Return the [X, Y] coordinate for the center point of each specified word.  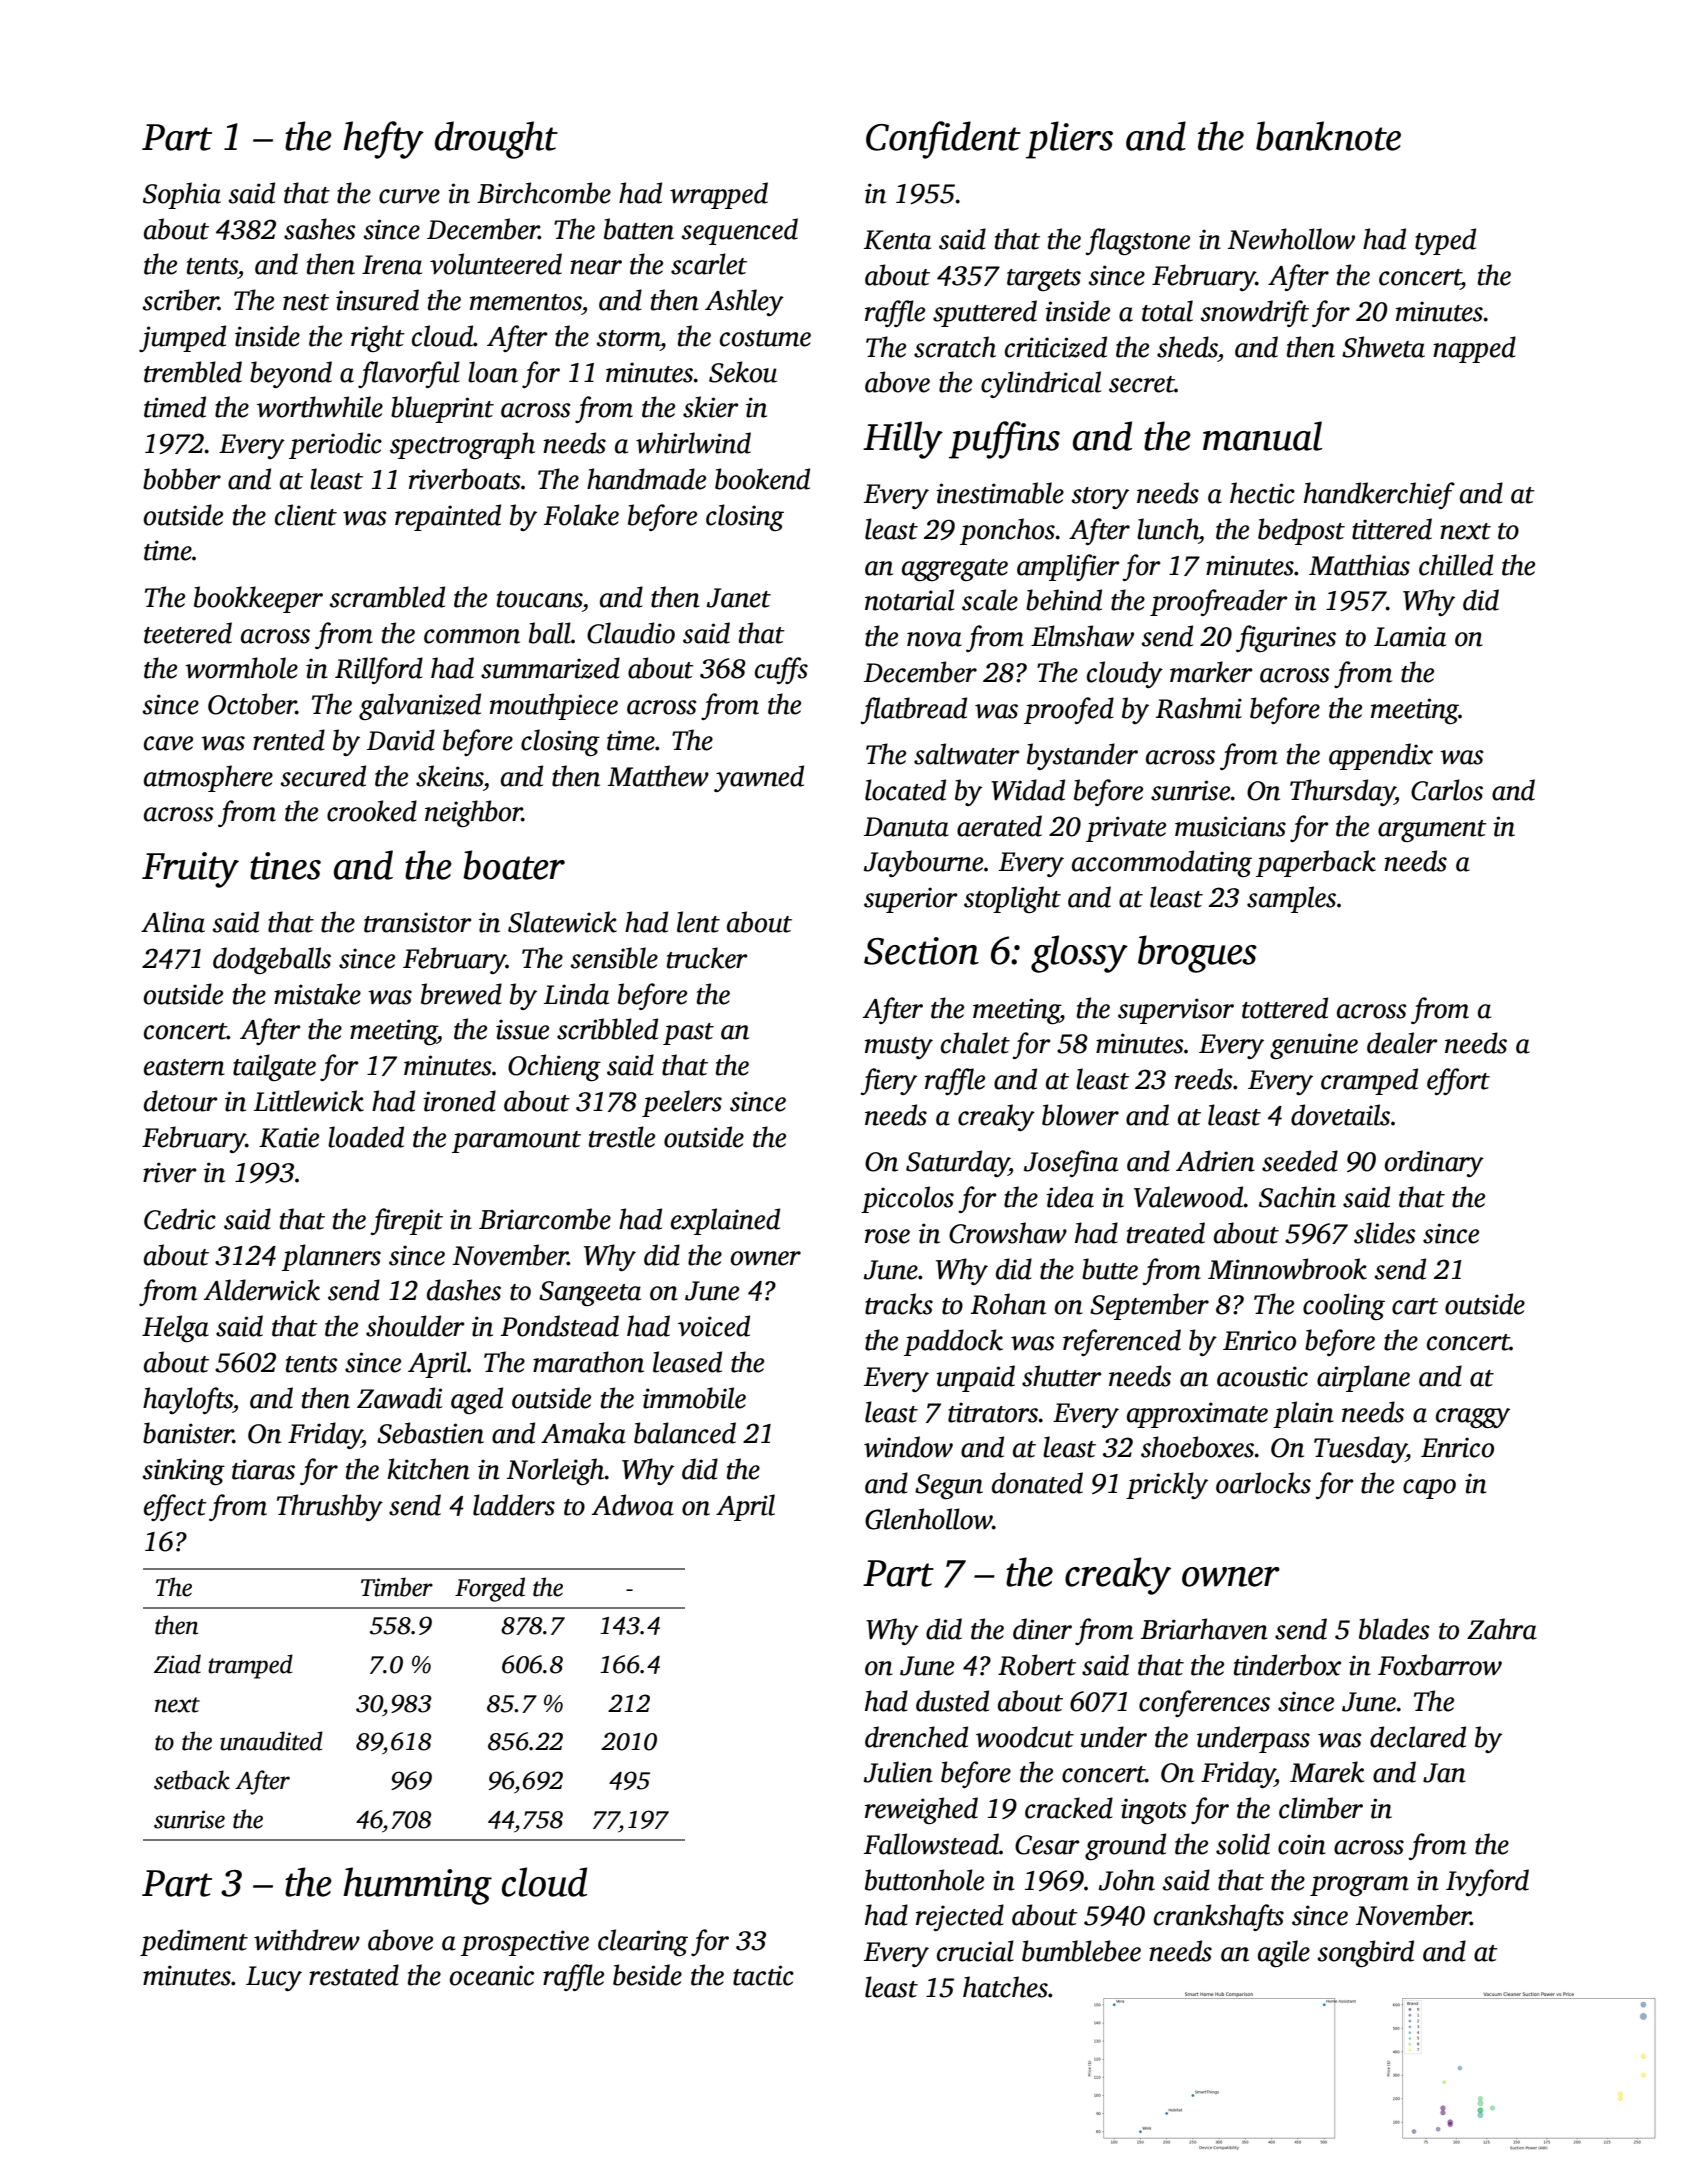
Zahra [1502, 1629]
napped [1474, 349]
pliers [1069, 140]
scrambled [387, 597]
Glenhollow [928, 1519]
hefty [383, 140]
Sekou [743, 372]
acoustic [1262, 1376]
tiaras [263, 1469]
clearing [643, 1942]
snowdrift [1254, 313]
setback [192, 1780]
